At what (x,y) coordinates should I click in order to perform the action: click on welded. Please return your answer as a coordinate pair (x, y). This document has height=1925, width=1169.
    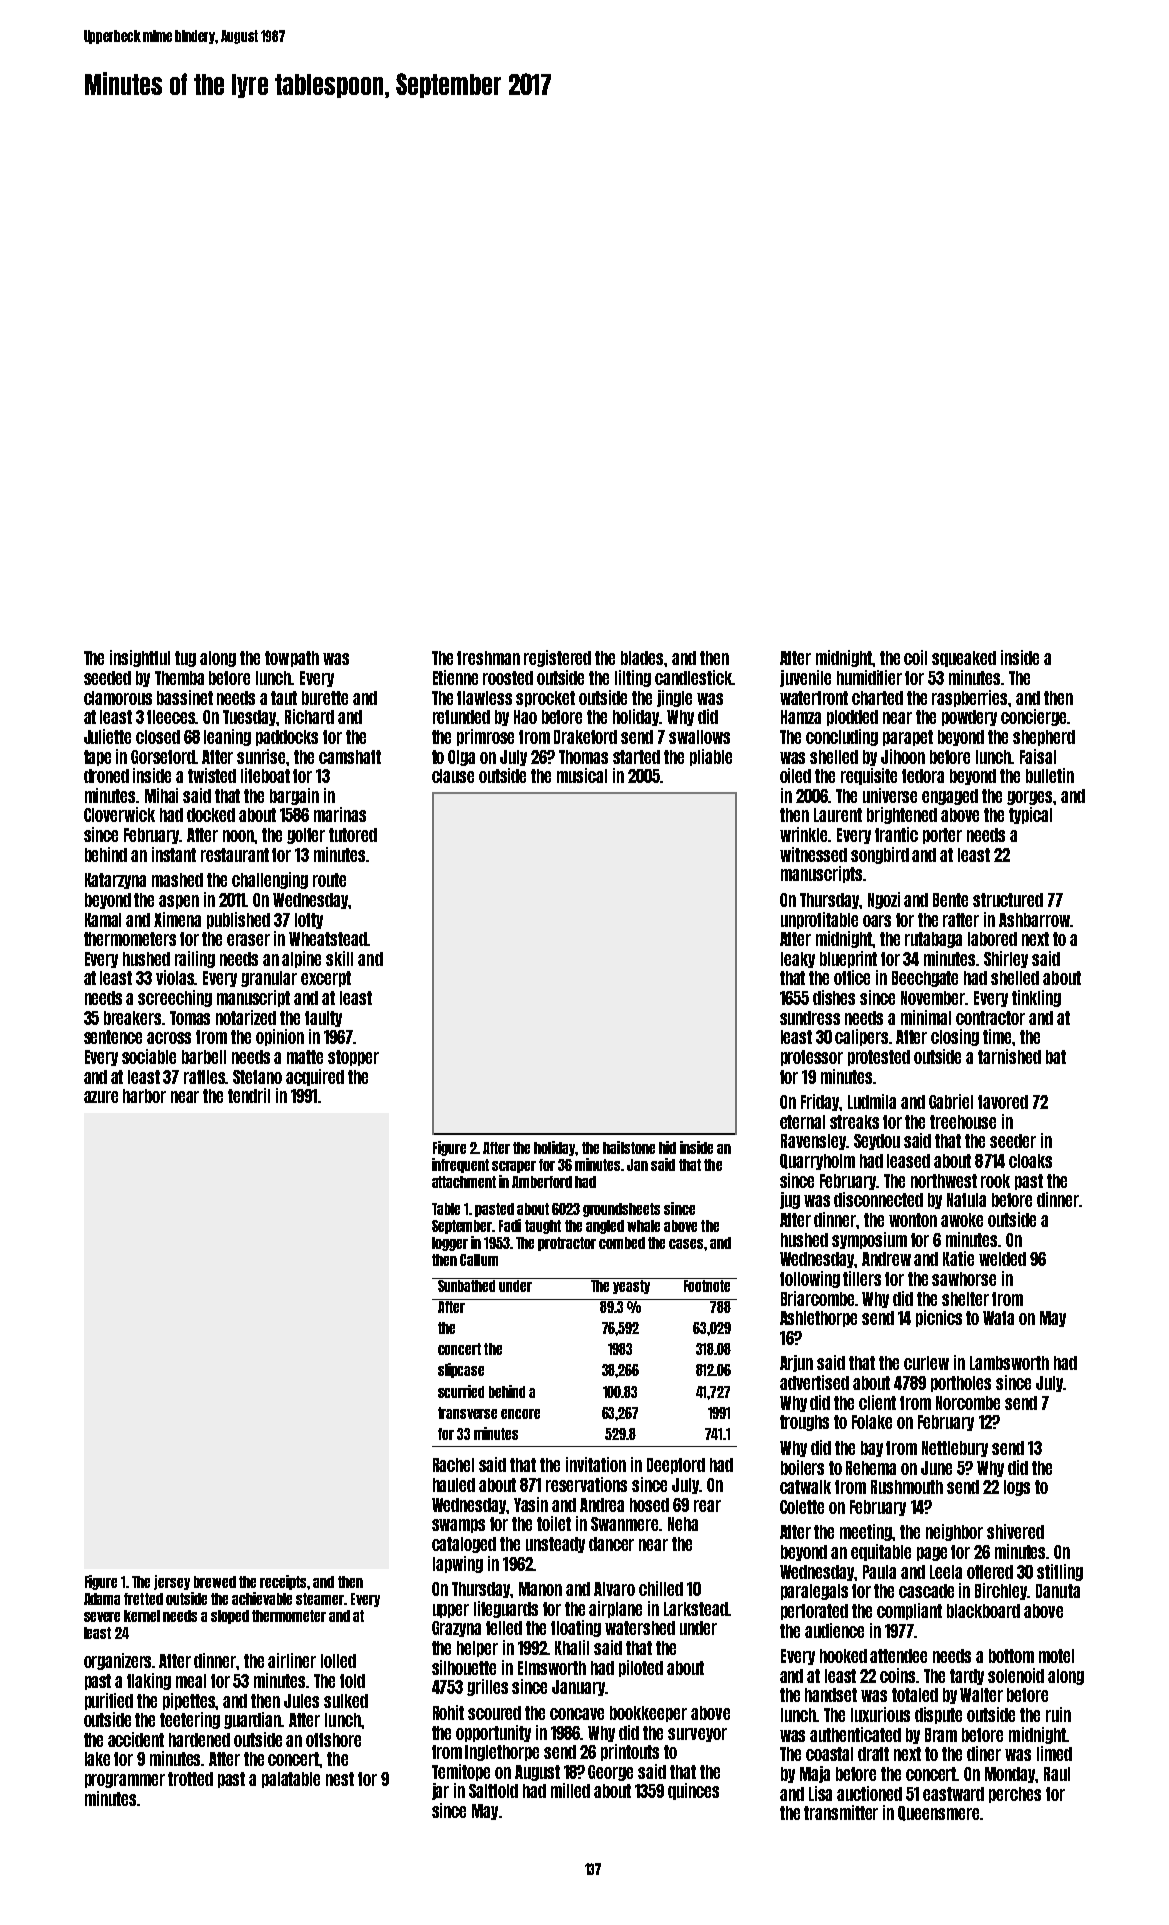
    Looking at the image, I should click on (1002, 1259).
